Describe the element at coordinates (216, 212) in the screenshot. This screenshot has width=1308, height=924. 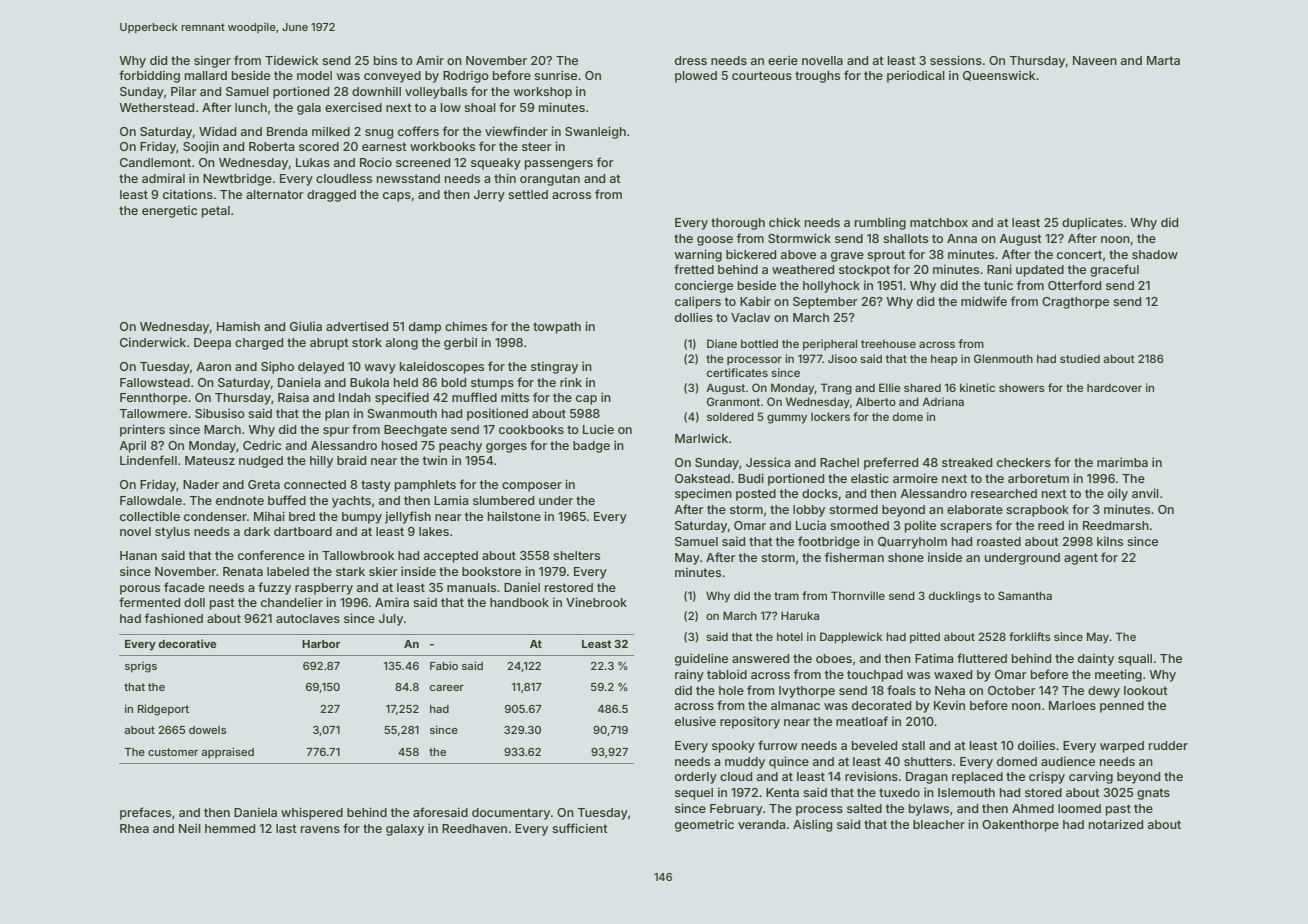
I see `petal` at that location.
